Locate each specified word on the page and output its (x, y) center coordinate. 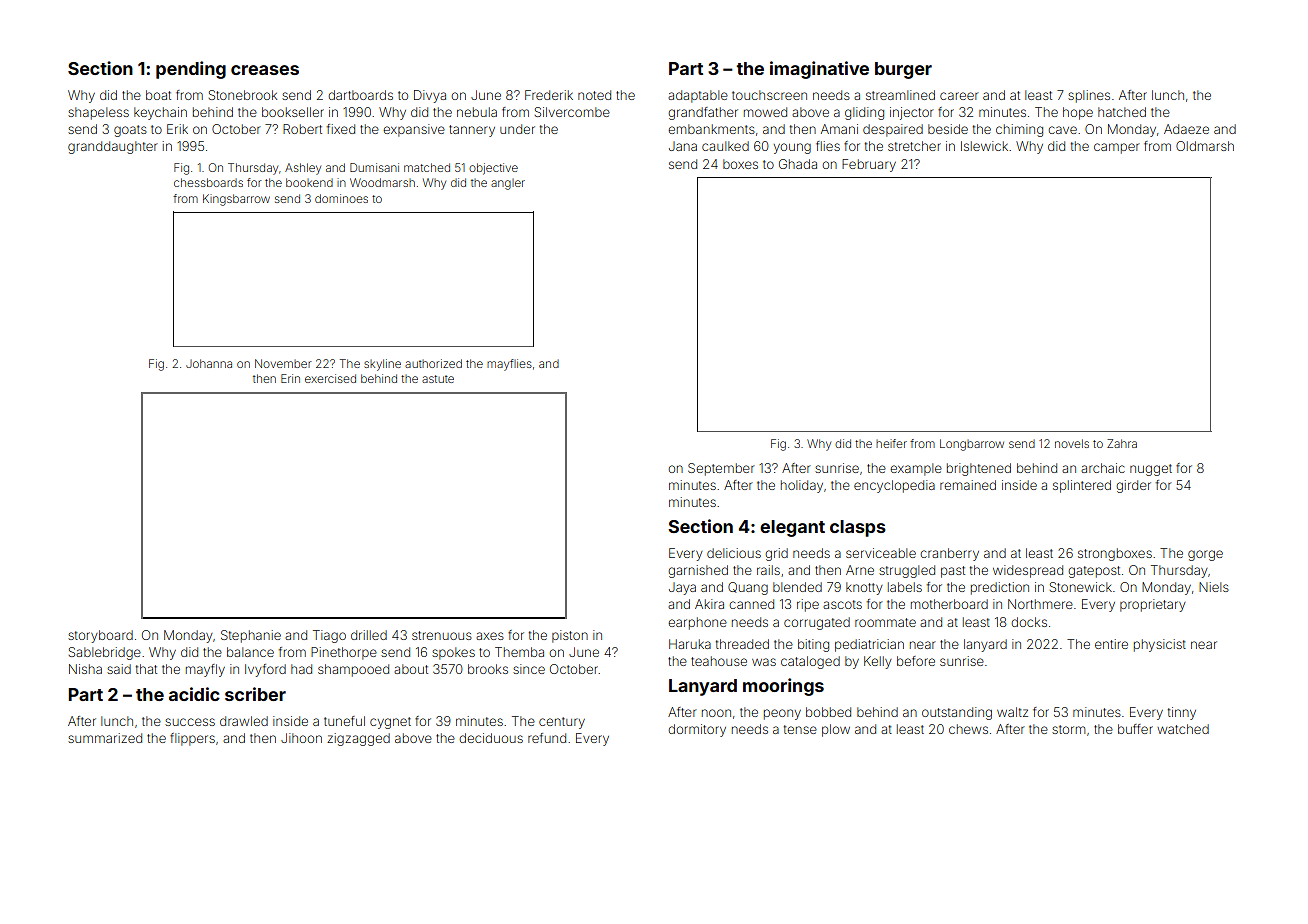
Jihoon (301, 738)
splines (1089, 96)
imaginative (819, 70)
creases (265, 70)
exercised (330, 378)
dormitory (697, 730)
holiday (802, 486)
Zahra (1122, 443)
